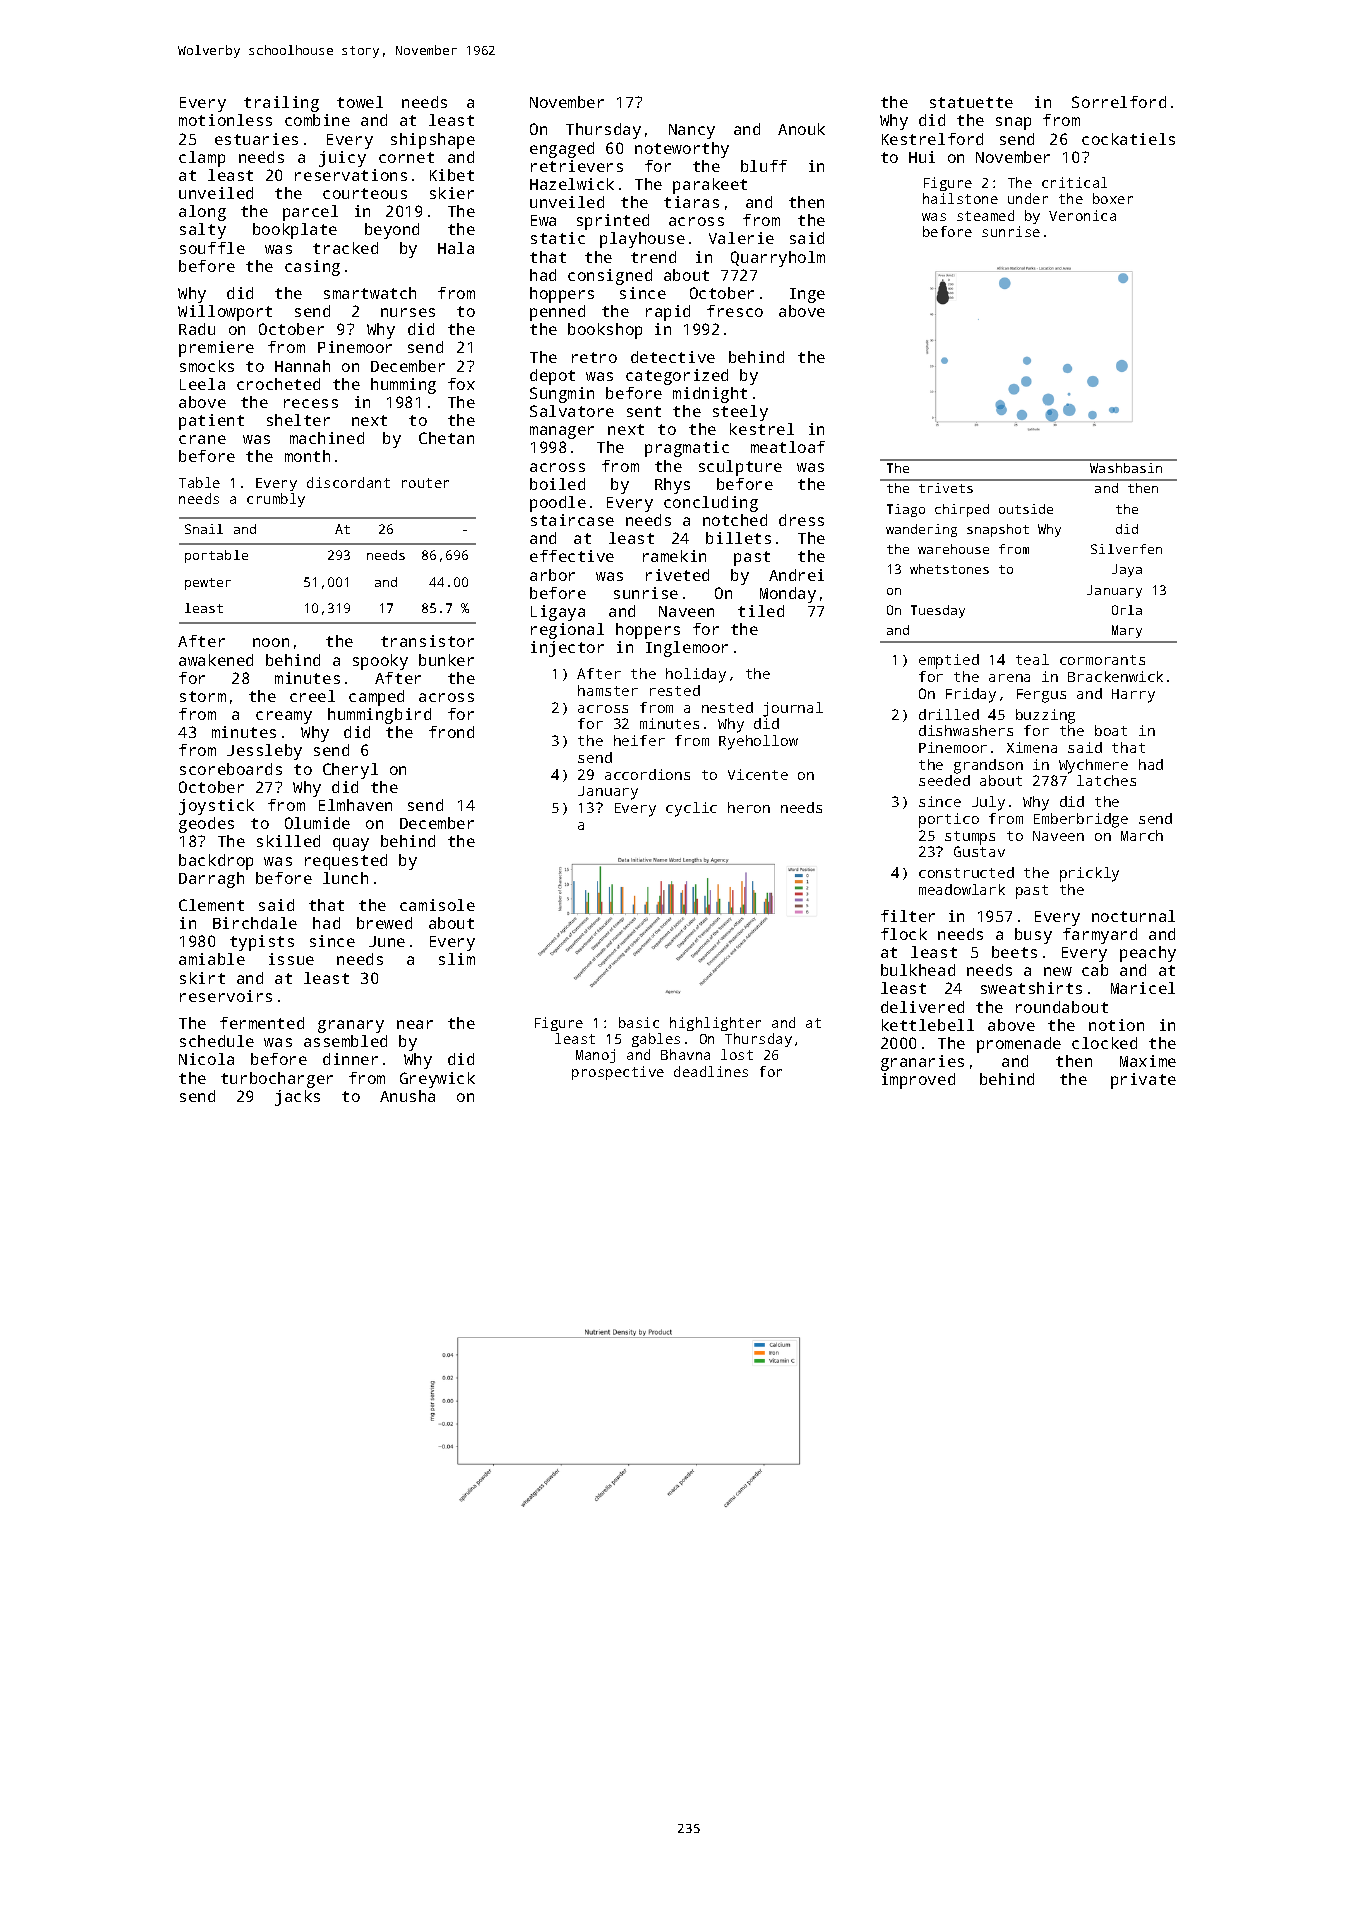 This page has height=1917, width=1356. I want to click on Anouk, so click(801, 129).
